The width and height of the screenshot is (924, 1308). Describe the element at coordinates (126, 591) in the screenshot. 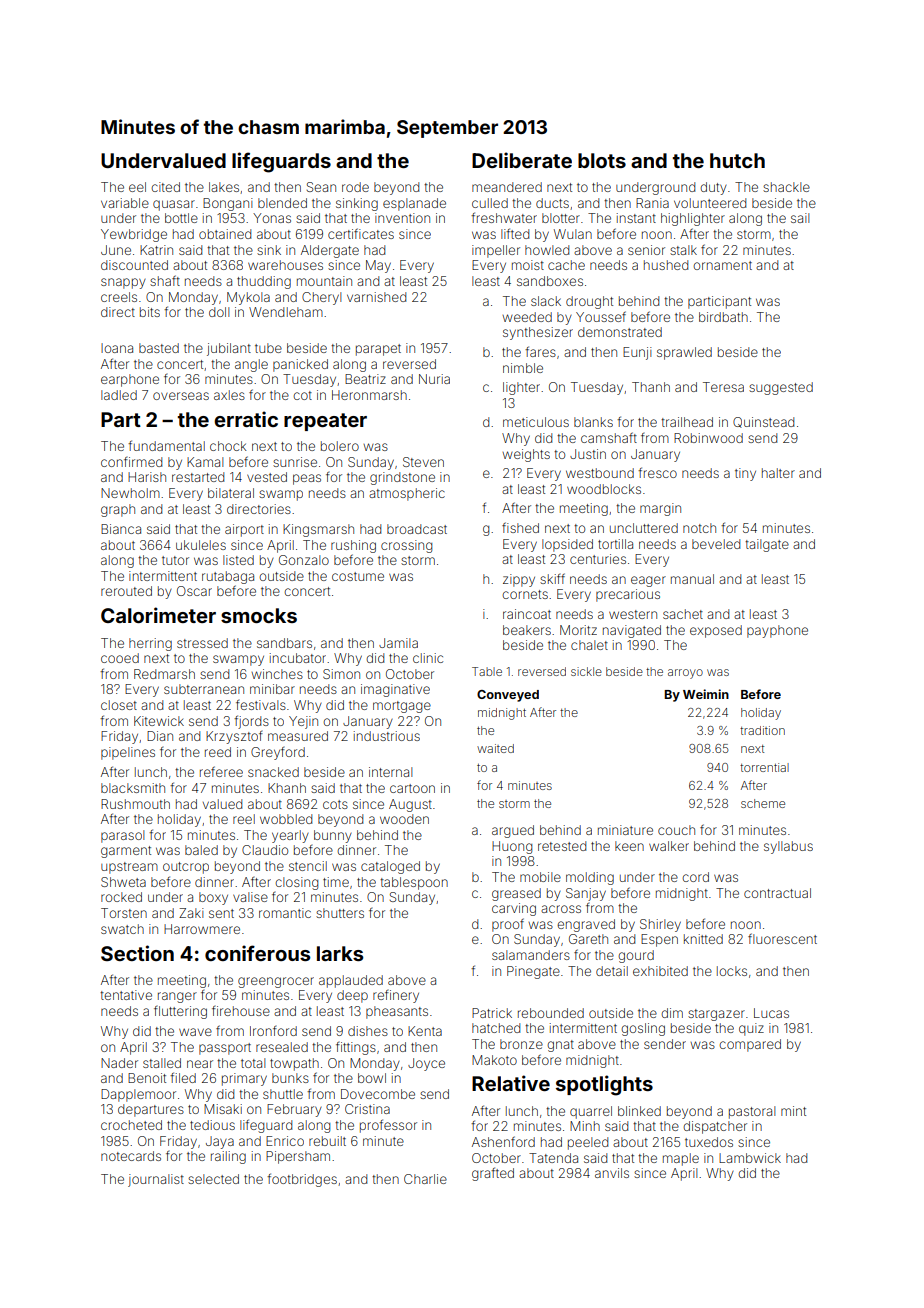

I see `rerouted` at that location.
